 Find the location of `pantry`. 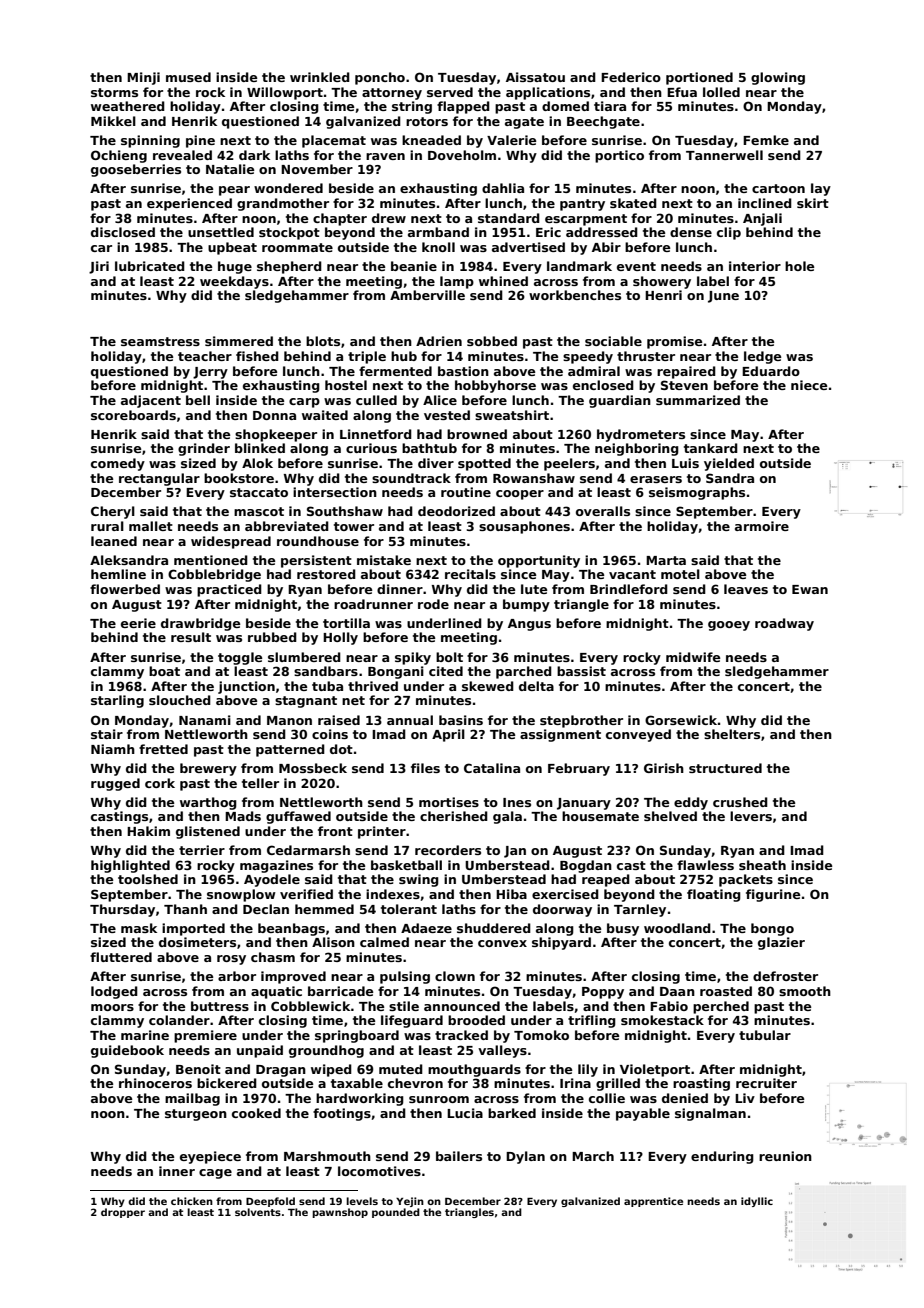

pantry is located at coordinates (582, 205).
